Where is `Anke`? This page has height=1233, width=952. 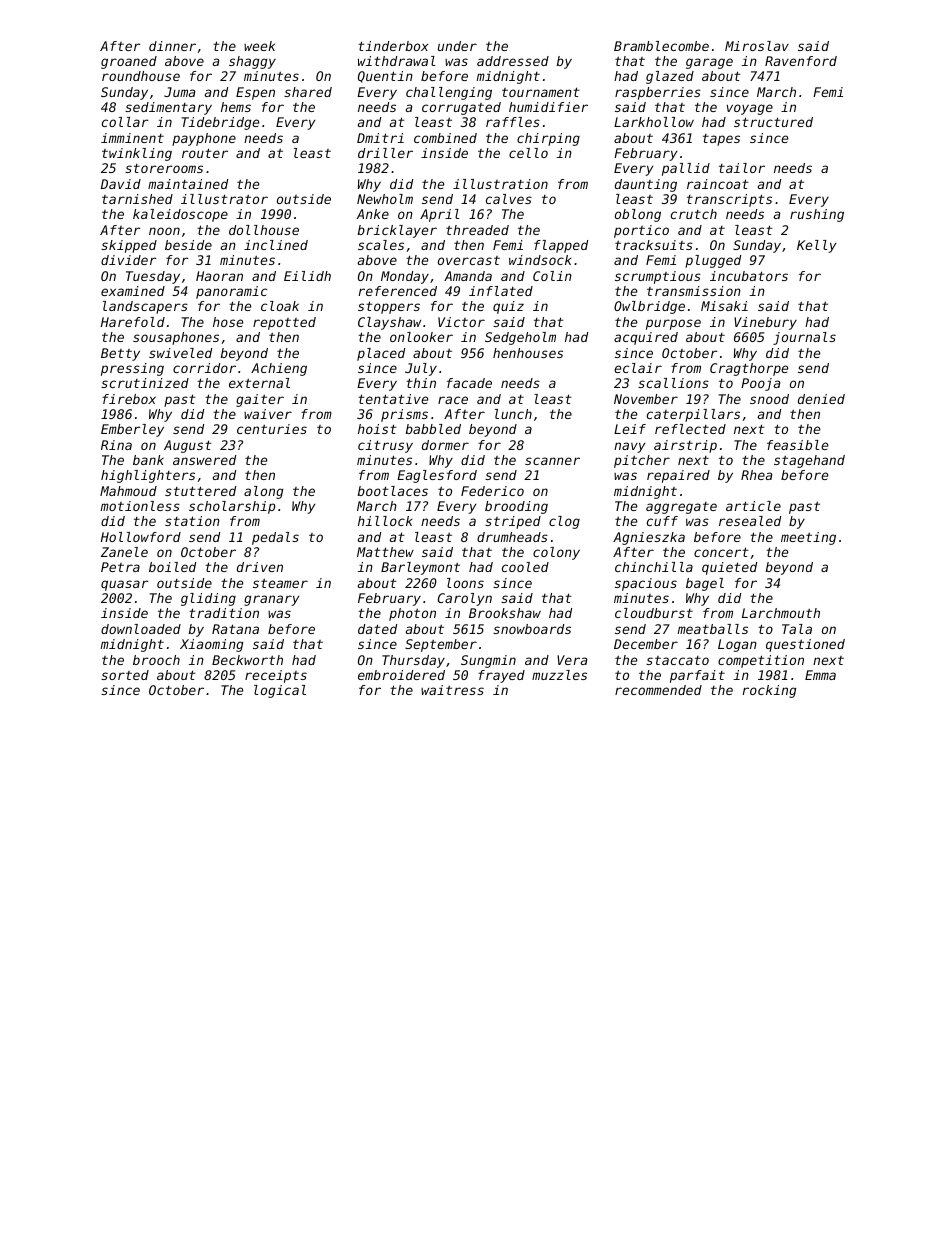 Anke is located at coordinates (373, 214).
